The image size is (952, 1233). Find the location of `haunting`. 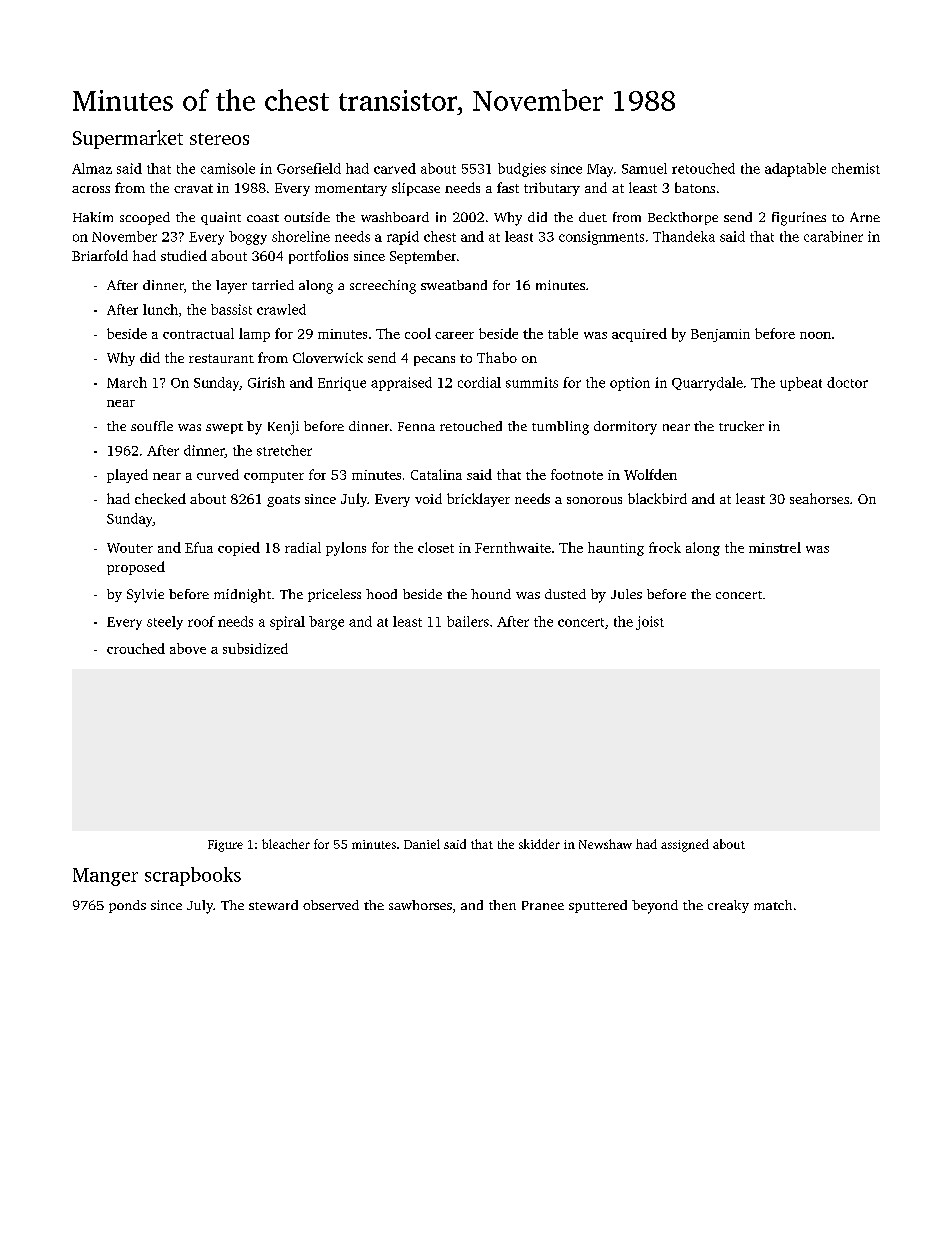

haunting is located at coordinates (616, 549).
